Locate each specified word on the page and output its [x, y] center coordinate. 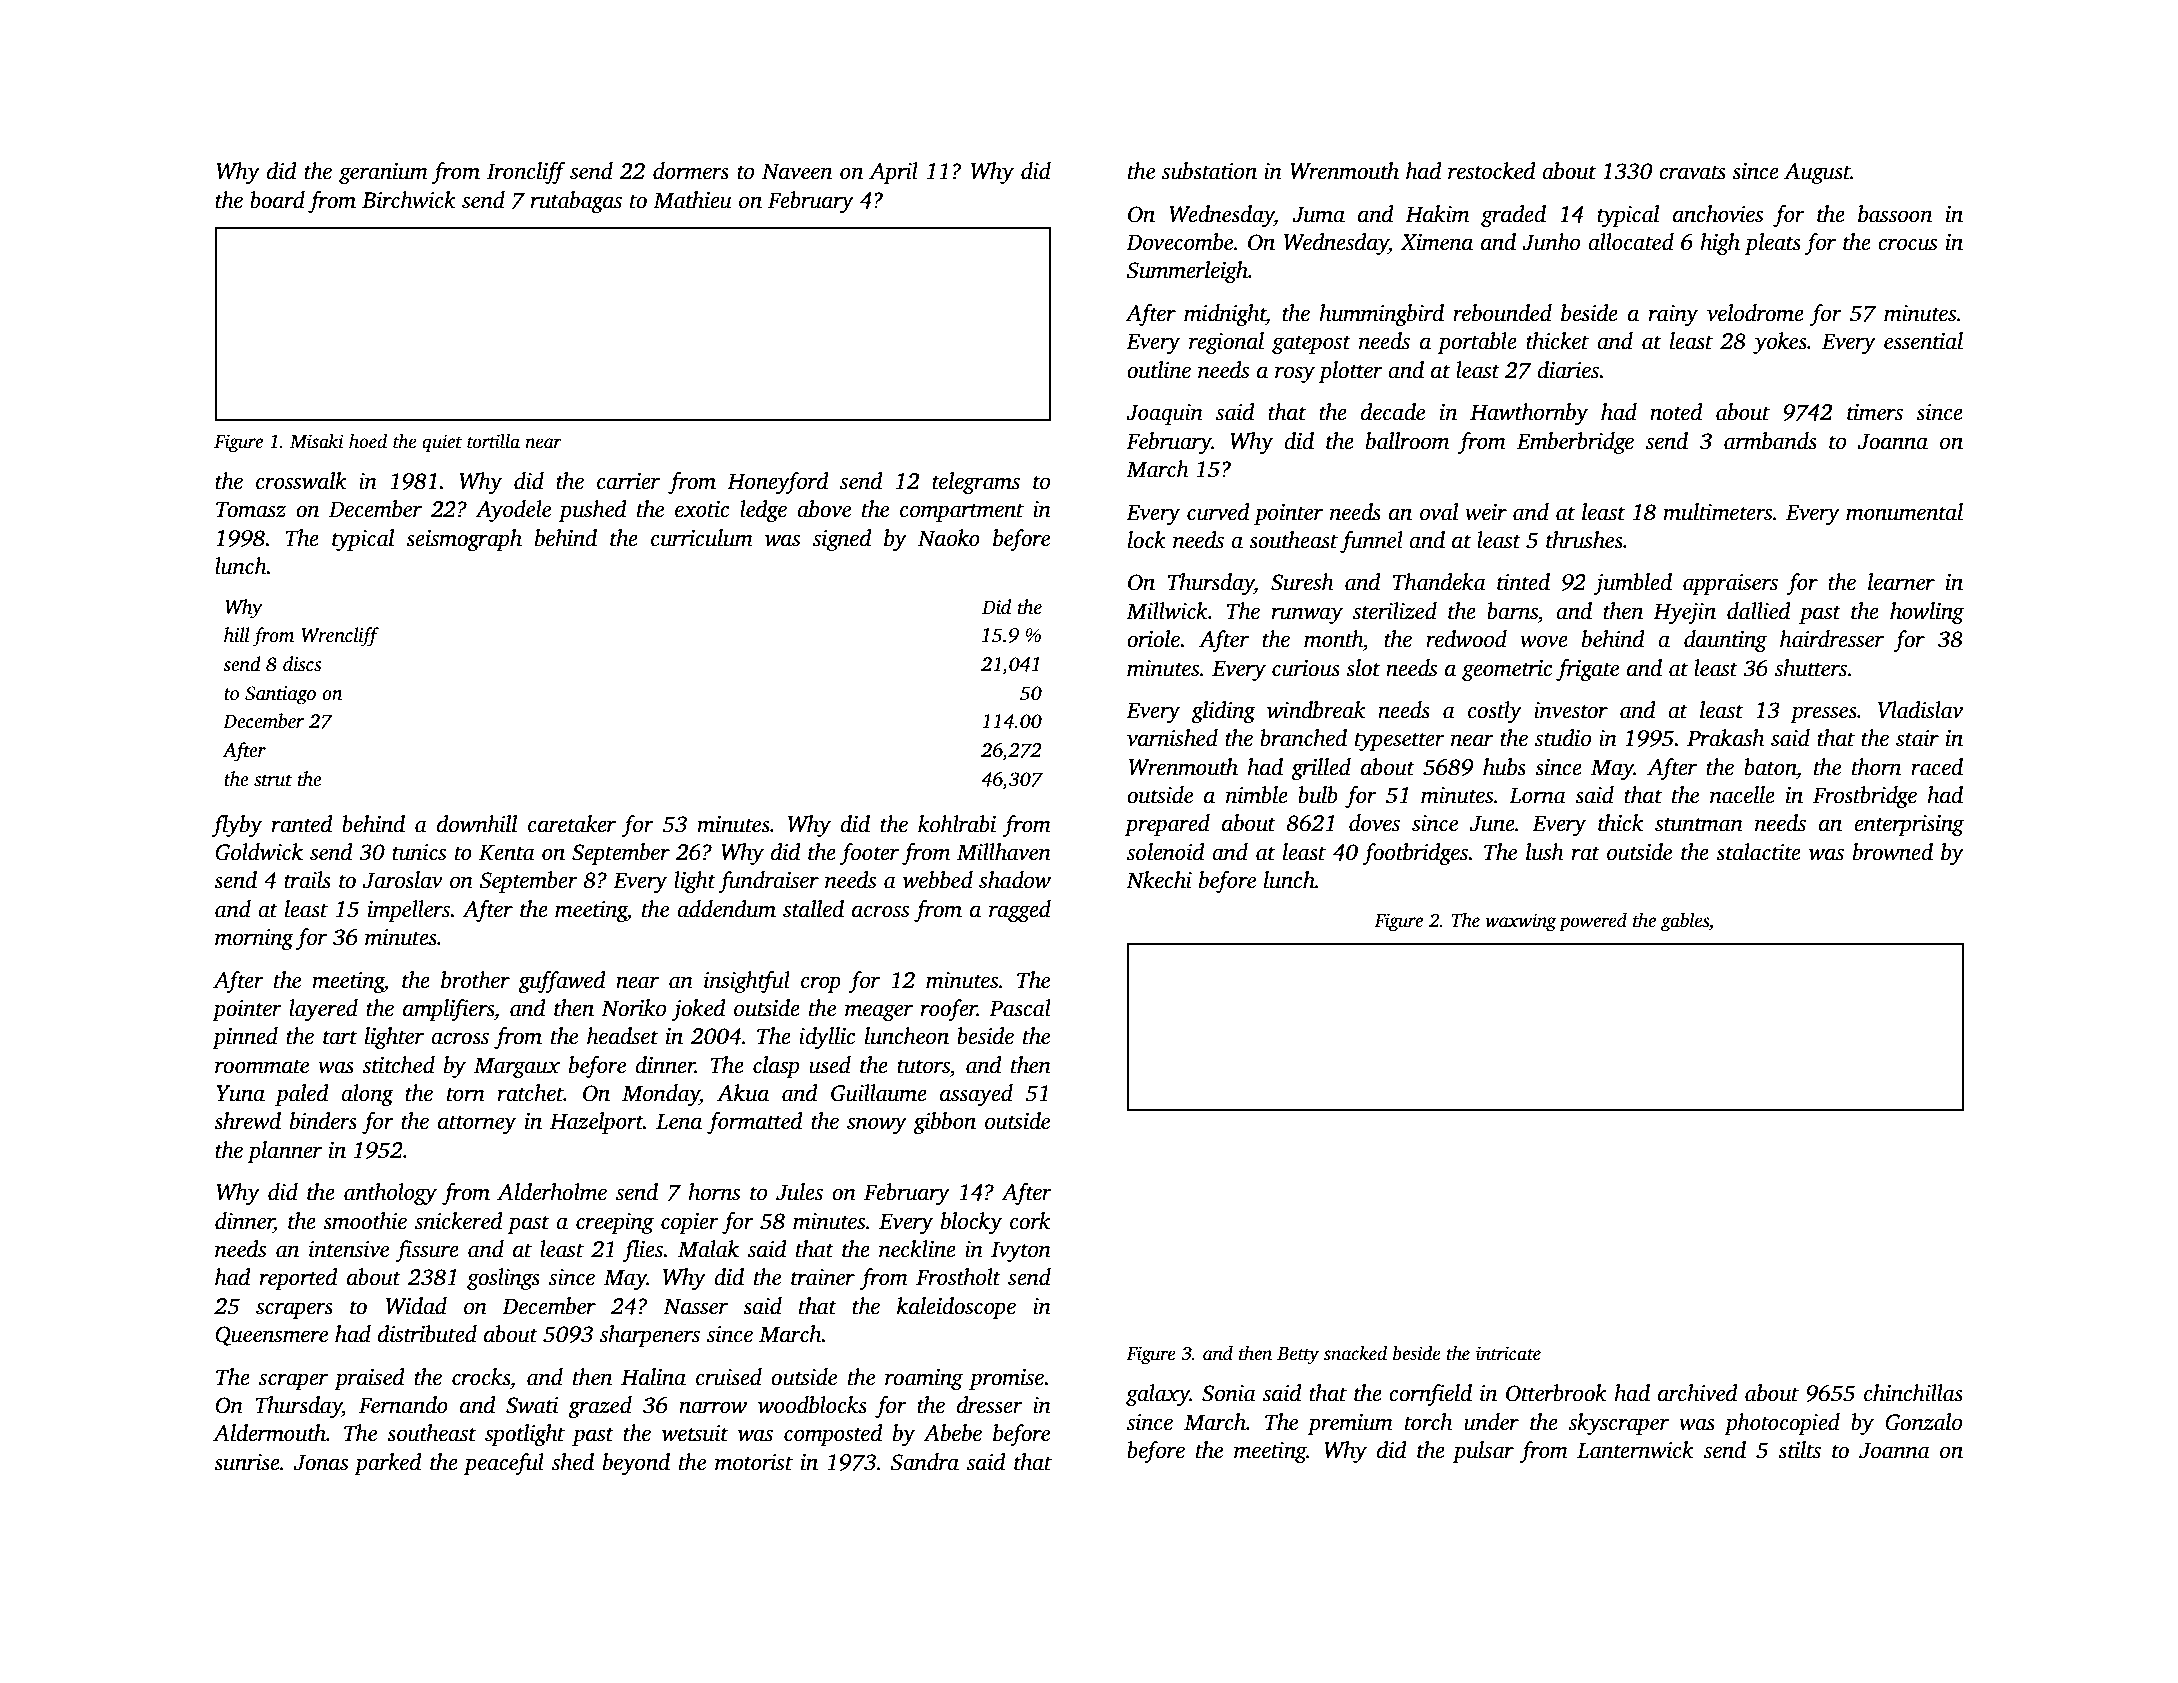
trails [307, 880]
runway [1307, 615]
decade [1393, 412]
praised [369, 1379]
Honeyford [778, 483]
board [277, 200]
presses [1823, 714]
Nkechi [1159, 880]
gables [1685, 922]
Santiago [280, 695]
